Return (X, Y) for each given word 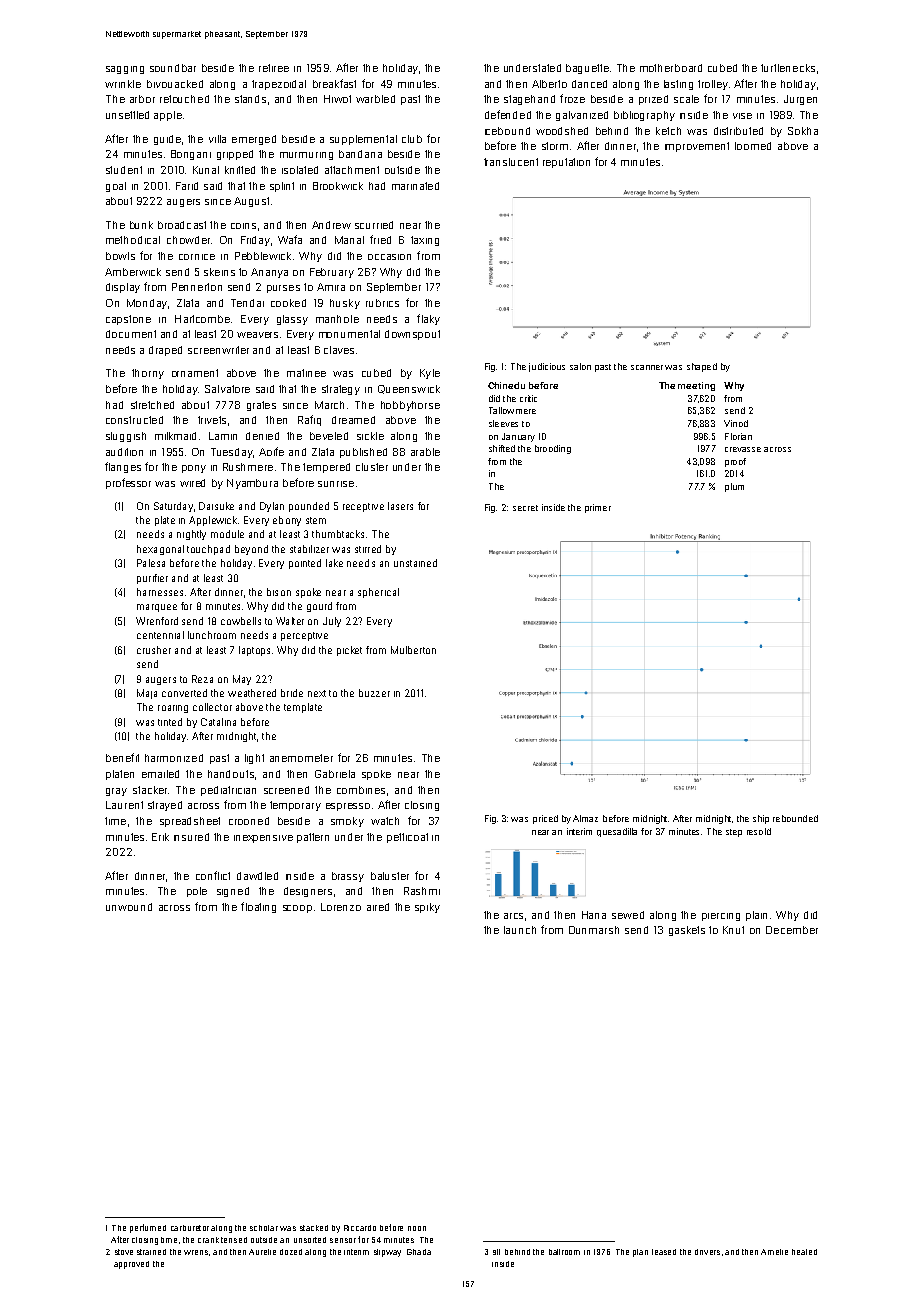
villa (217, 139)
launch (520, 930)
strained (151, 1252)
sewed (628, 915)
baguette (587, 69)
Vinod (736, 423)
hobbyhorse (410, 406)
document (131, 334)
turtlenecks (788, 68)
